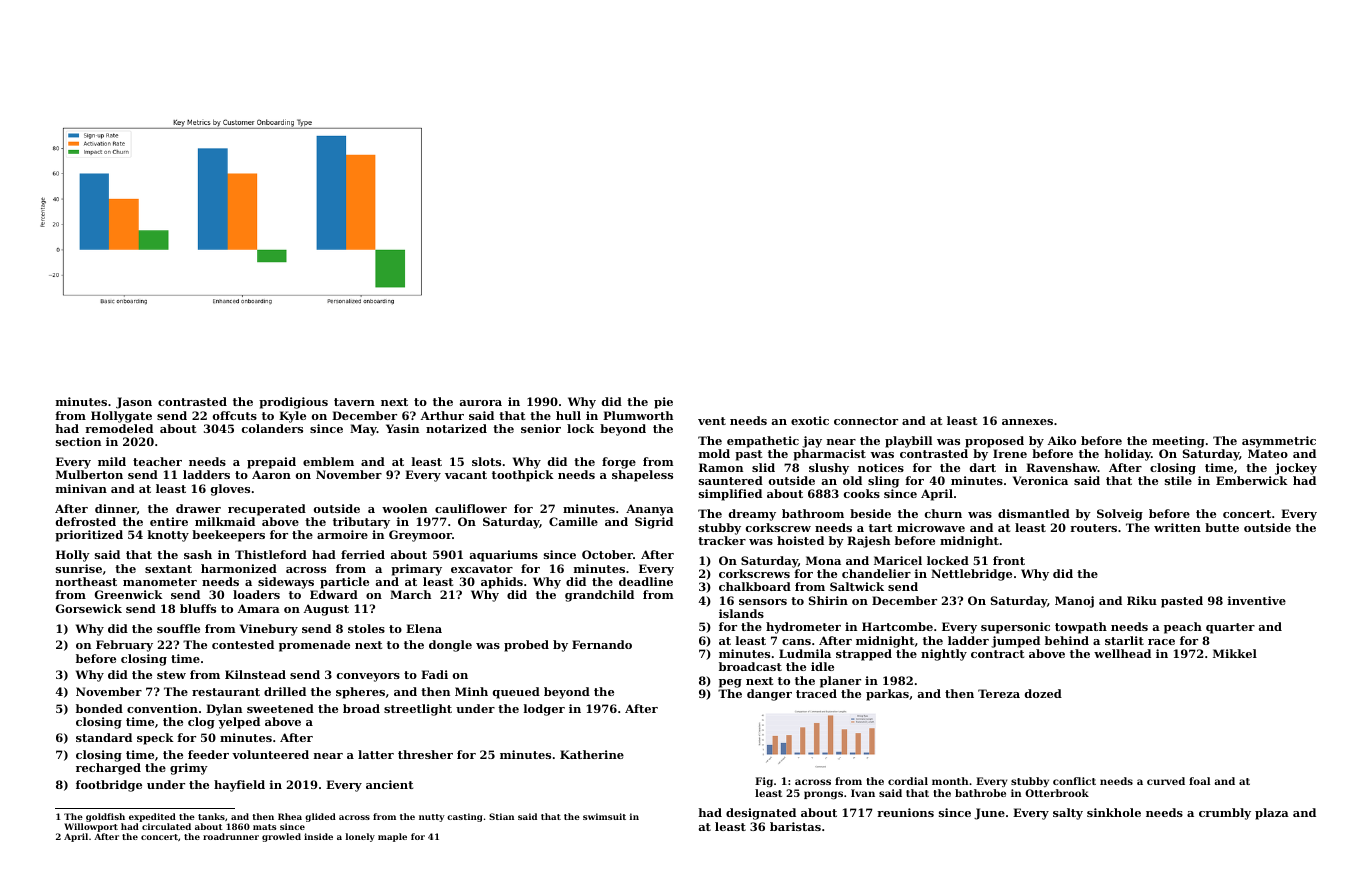 The height and width of the screenshot is (887, 1372). I want to click on probed, so click(526, 646).
